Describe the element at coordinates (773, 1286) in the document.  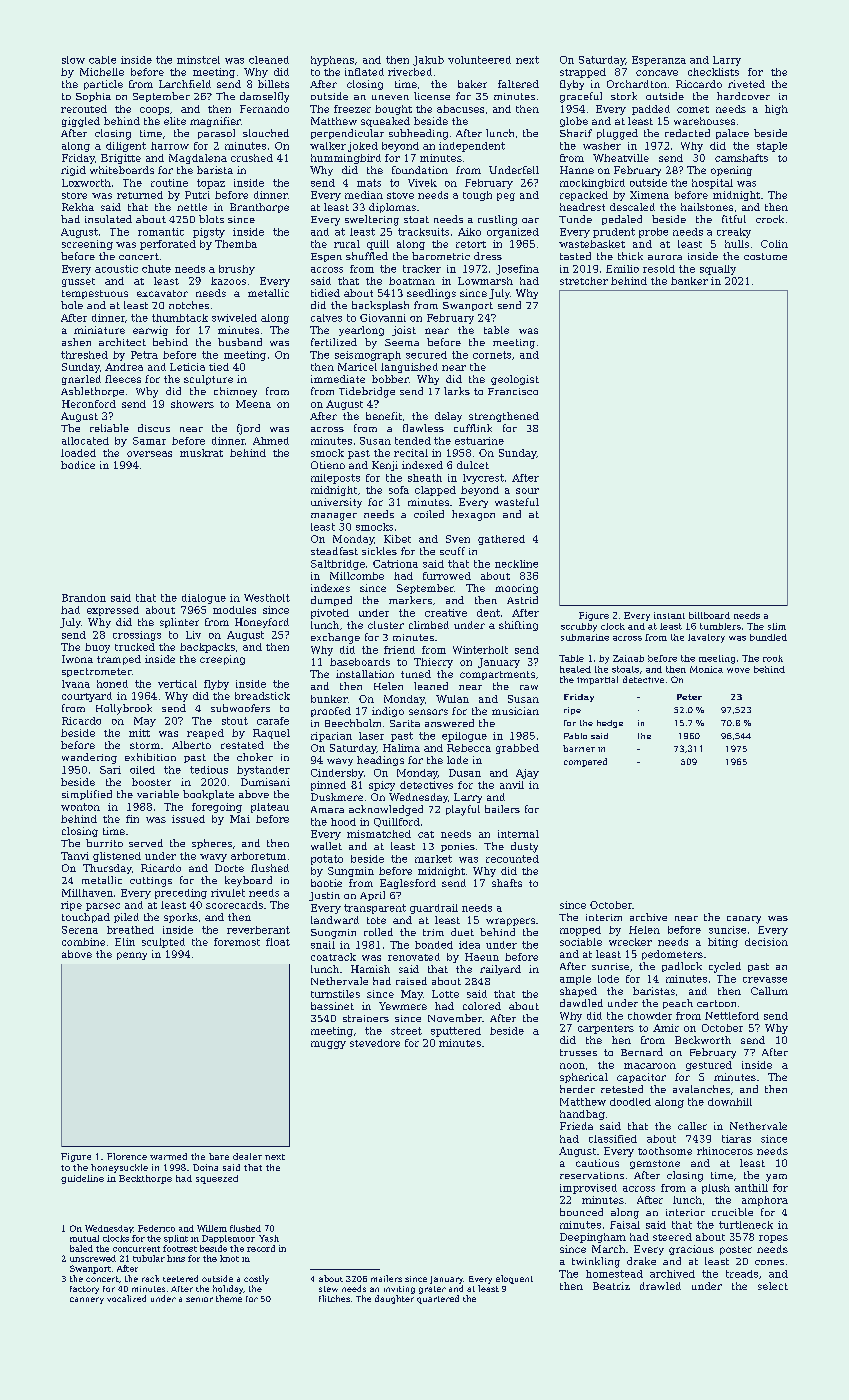
I see `select` at that location.
